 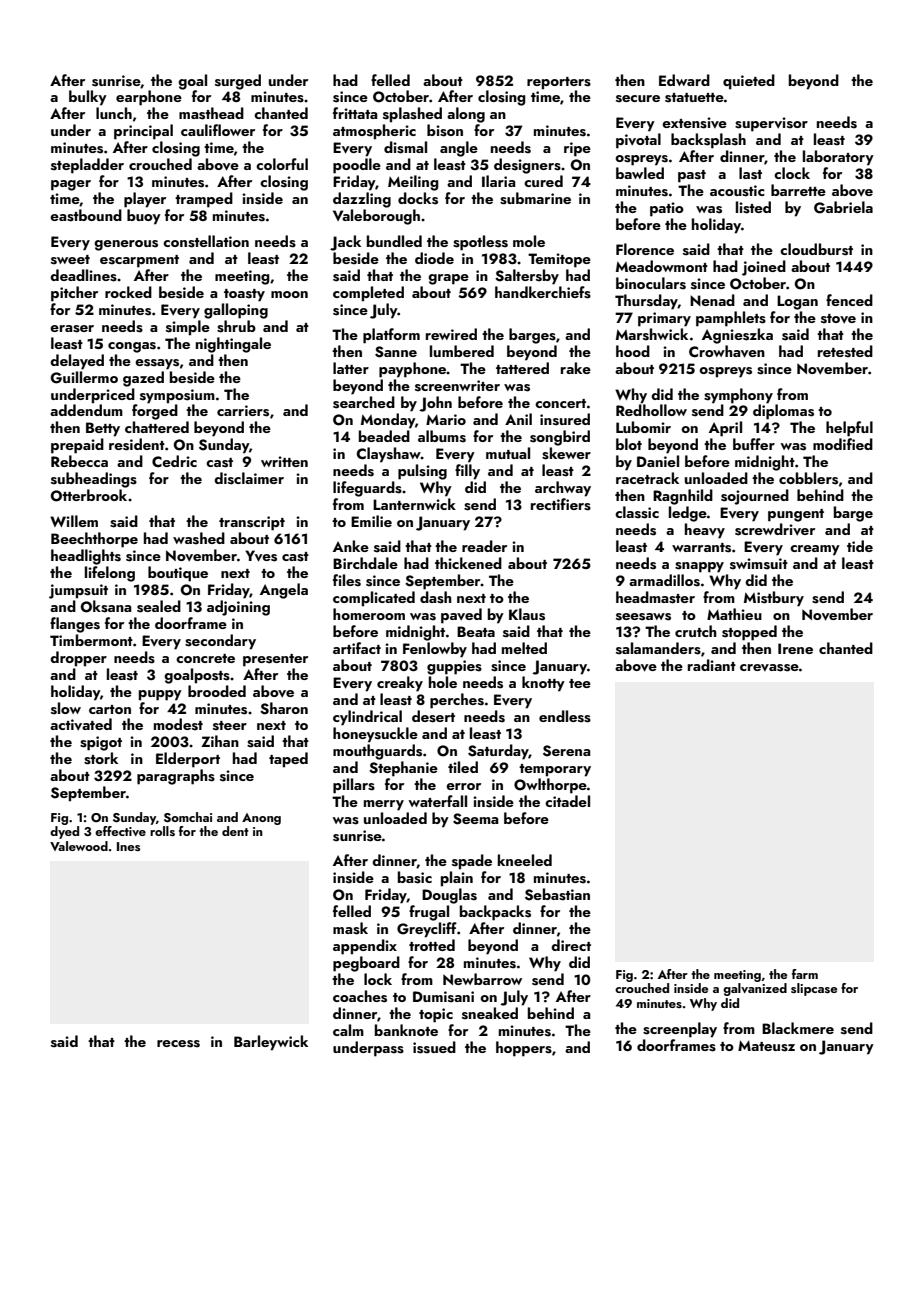 What do you see at coordinates (484, 546) in the image?
I see `reader` at bounding box center [484, 546].
